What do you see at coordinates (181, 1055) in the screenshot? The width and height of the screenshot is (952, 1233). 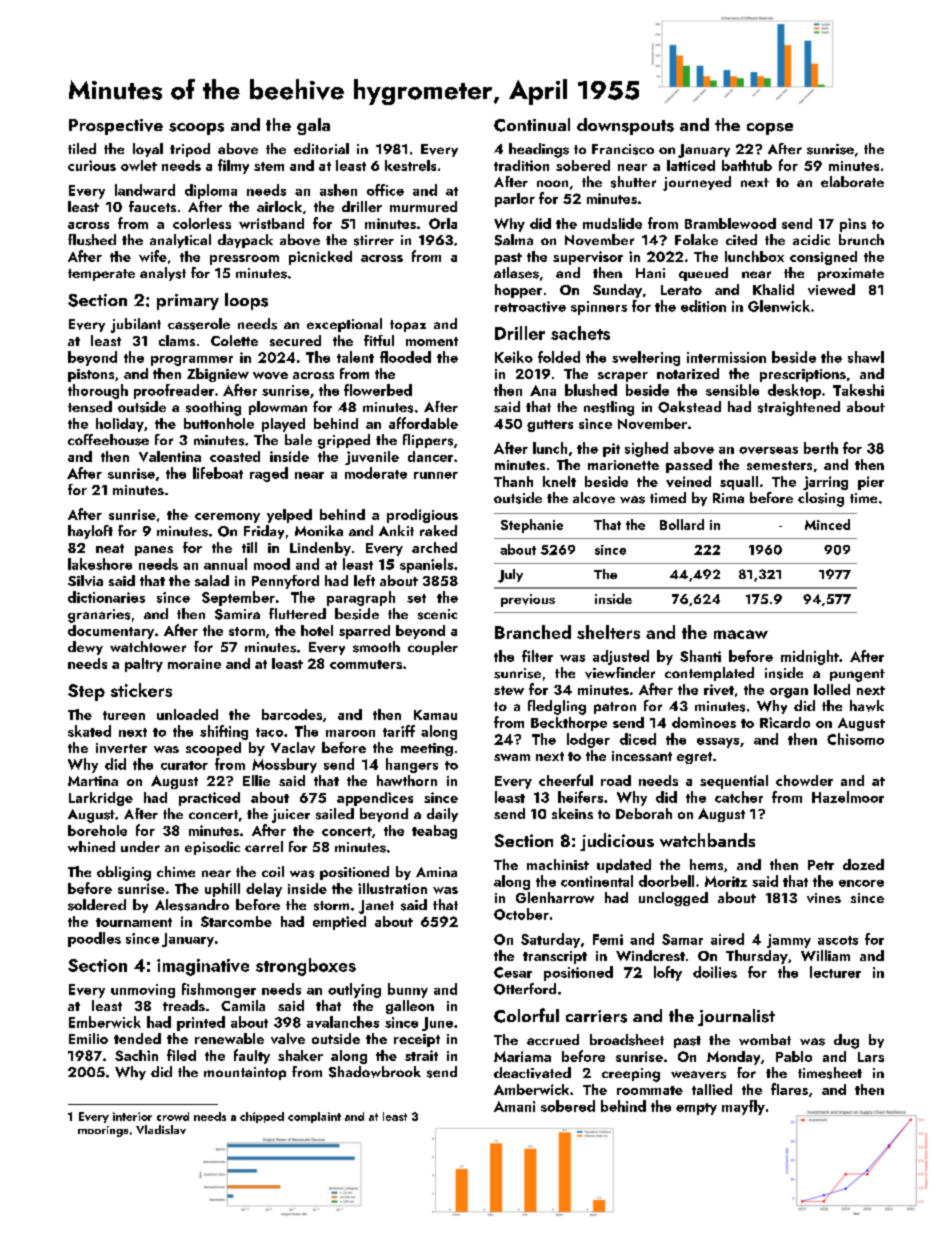 I see `filed` at bounding box center [181, 1055].
